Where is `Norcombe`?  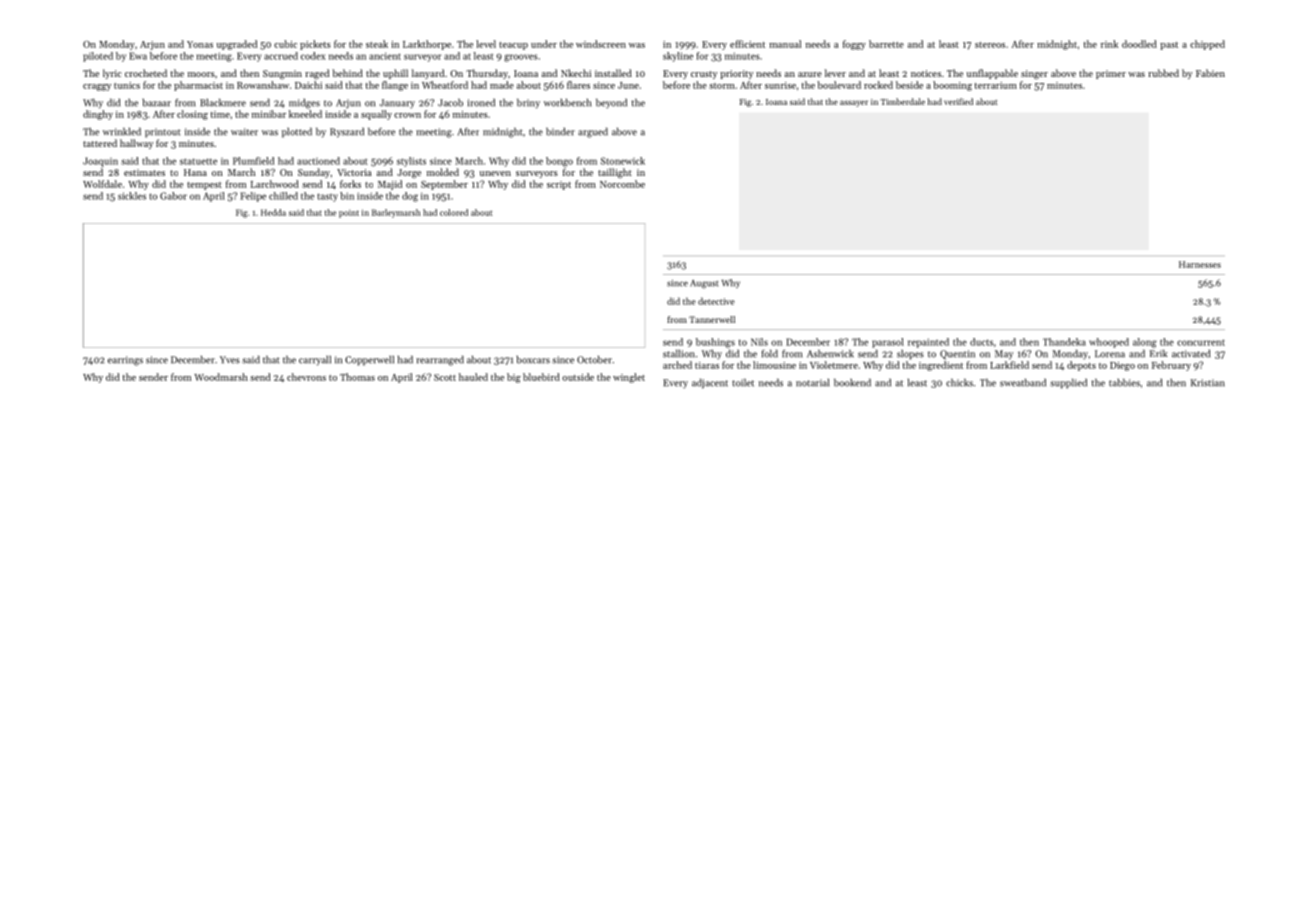 Norcombe is located at coordinates (622, 184).
